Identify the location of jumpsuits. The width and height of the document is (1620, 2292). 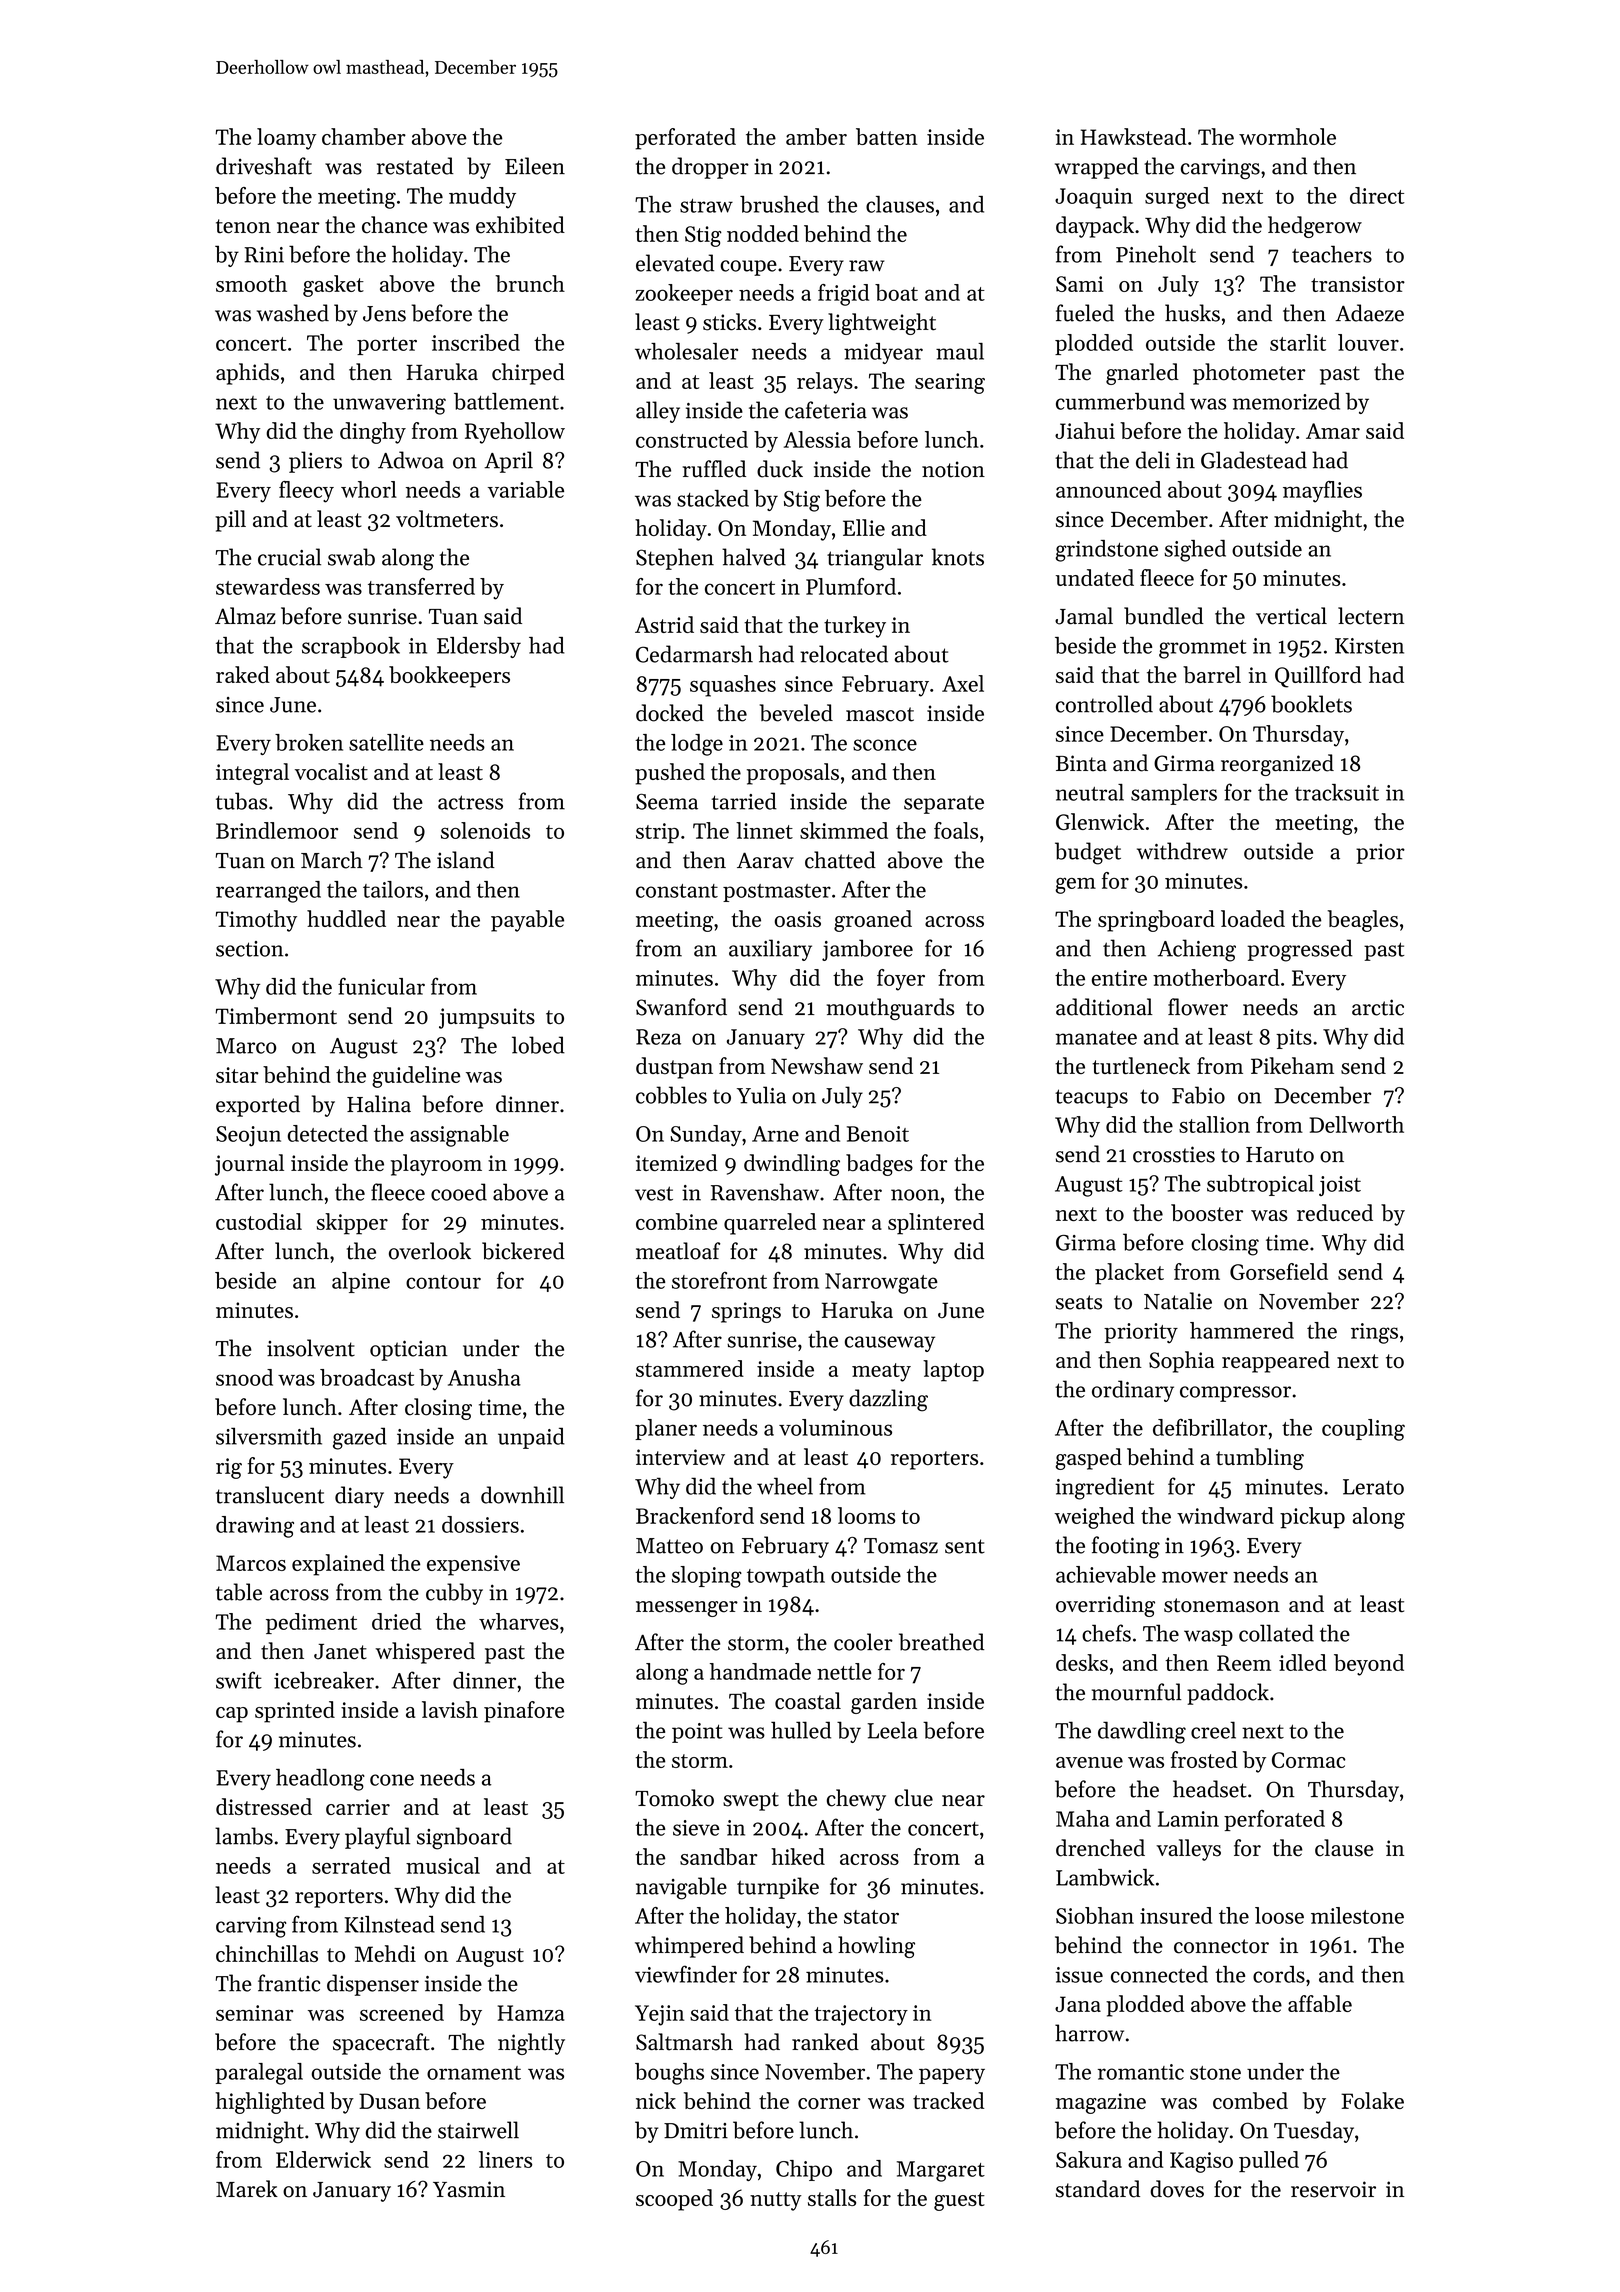
(487, 1018).
